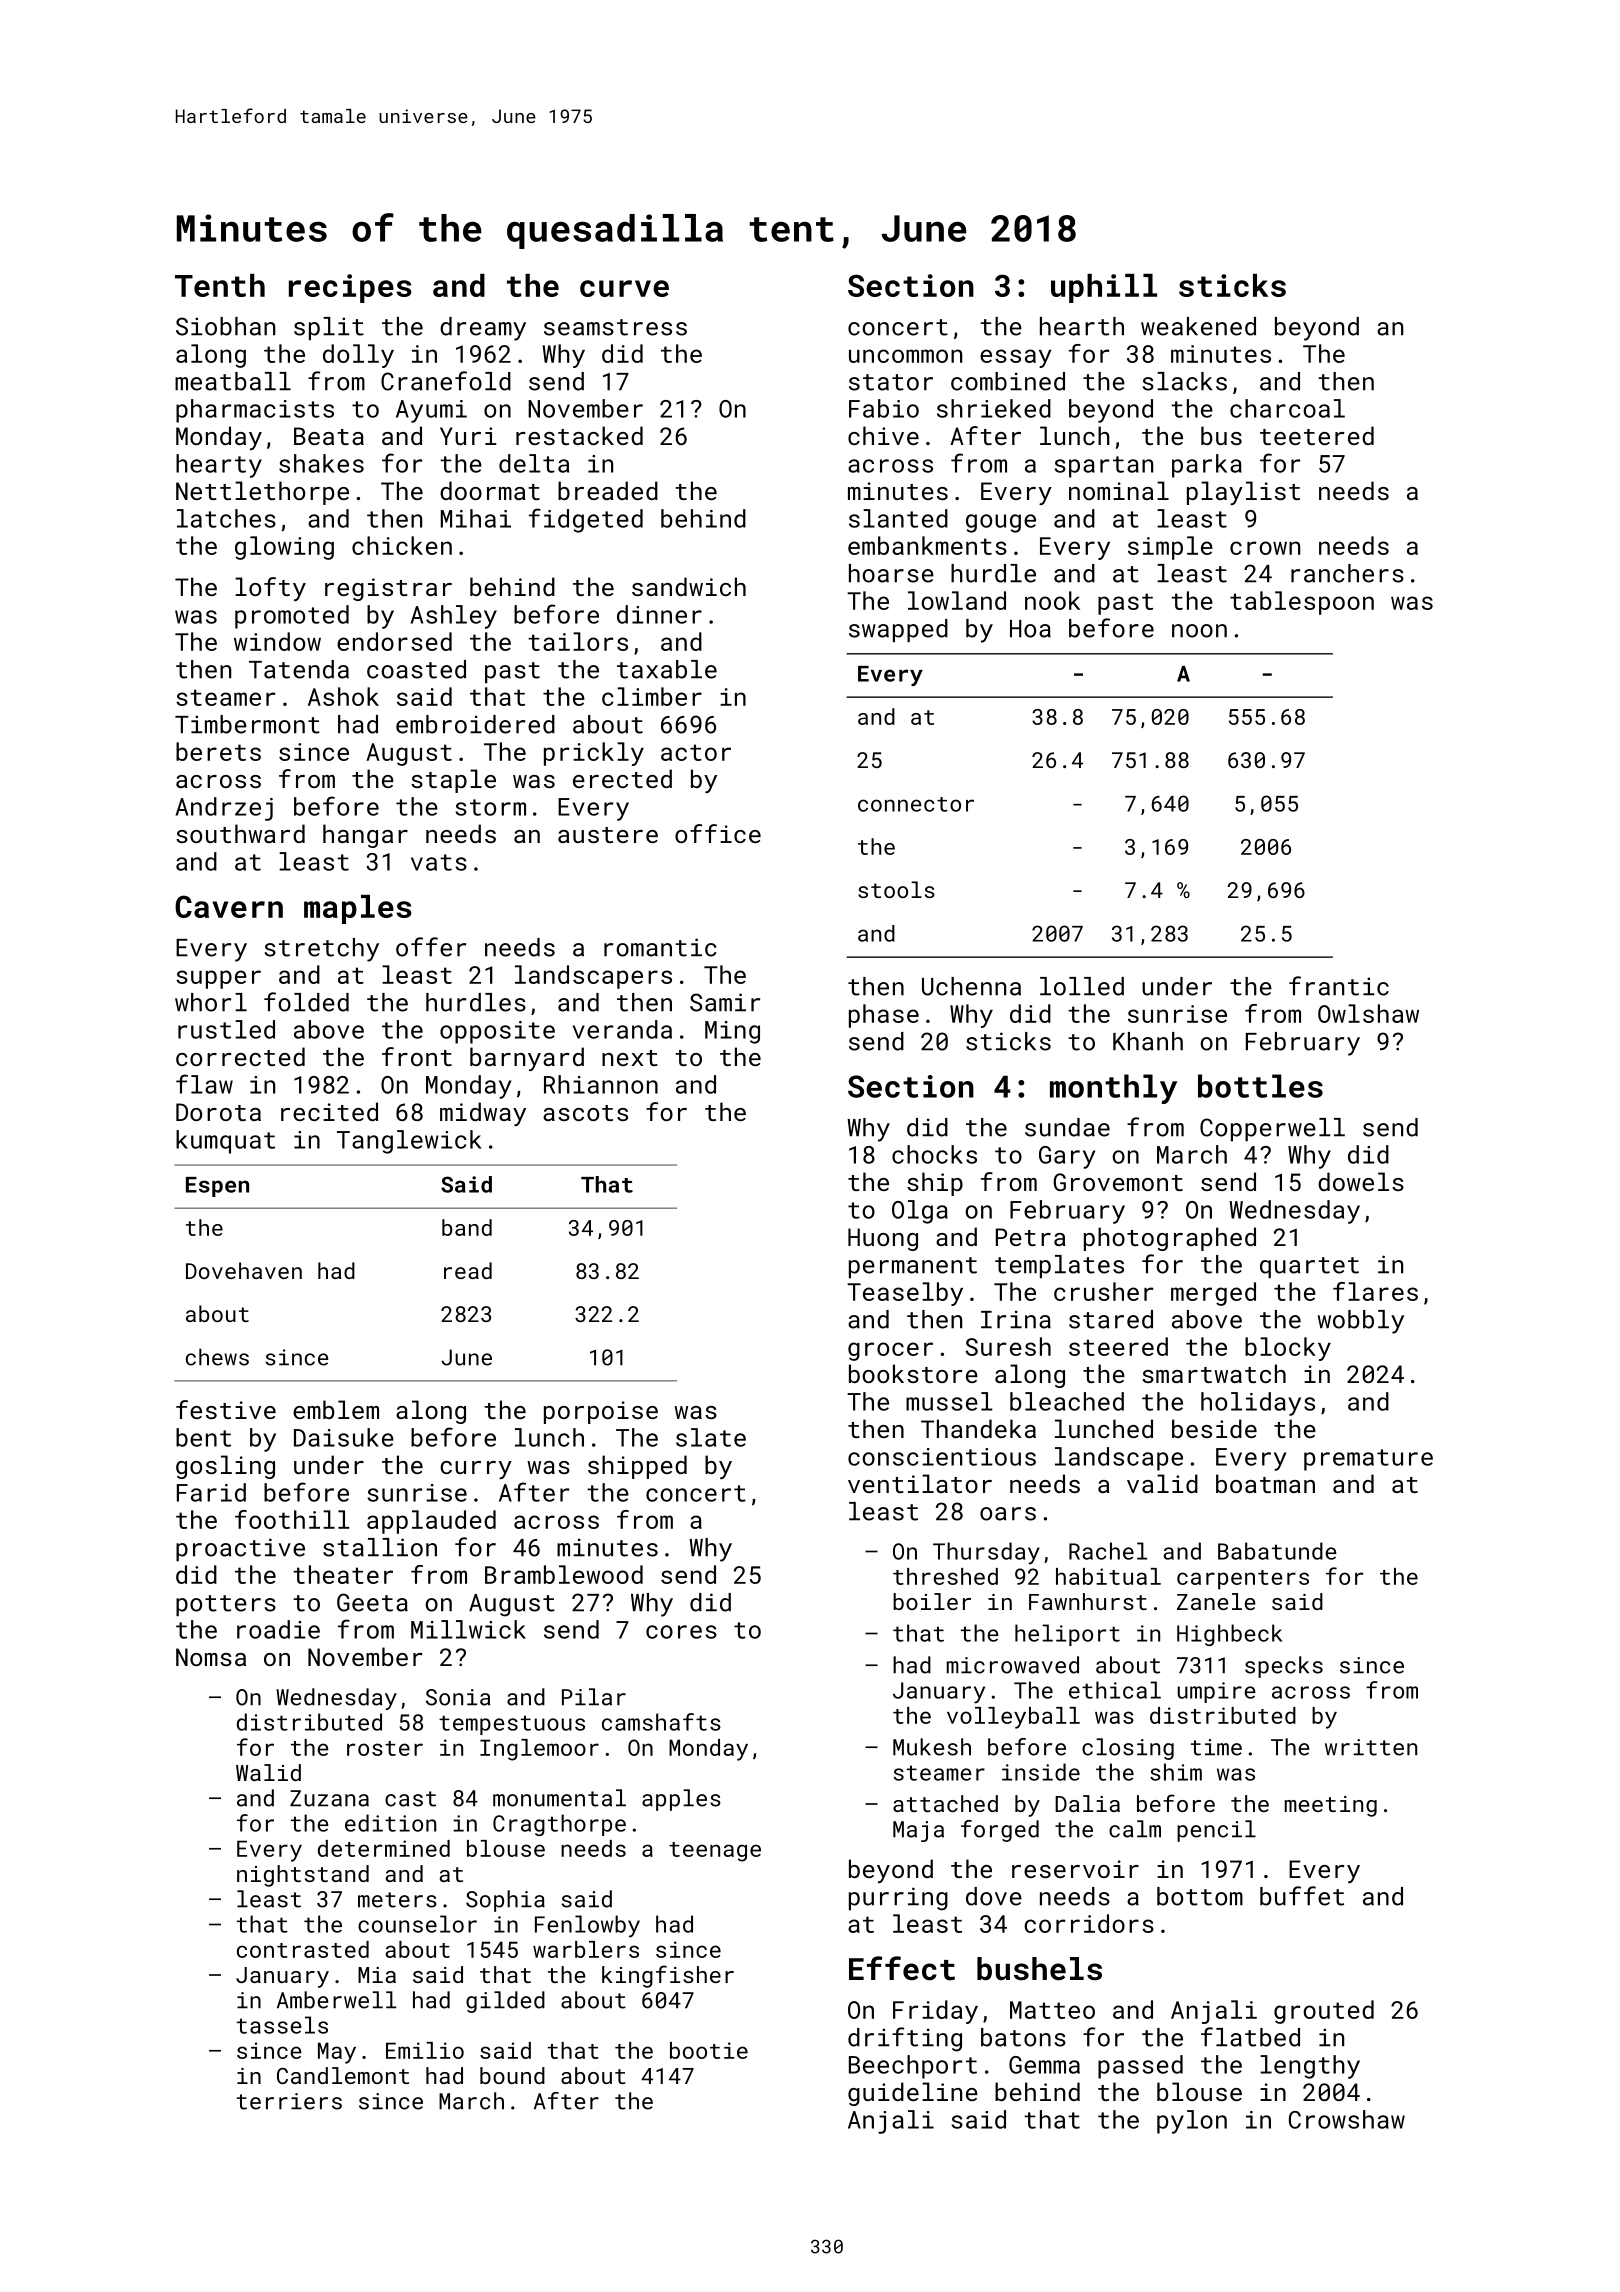  What do you see at coordinates (229, 906) in the page?
I see `Cavern` at bounding box center [229, 906].
